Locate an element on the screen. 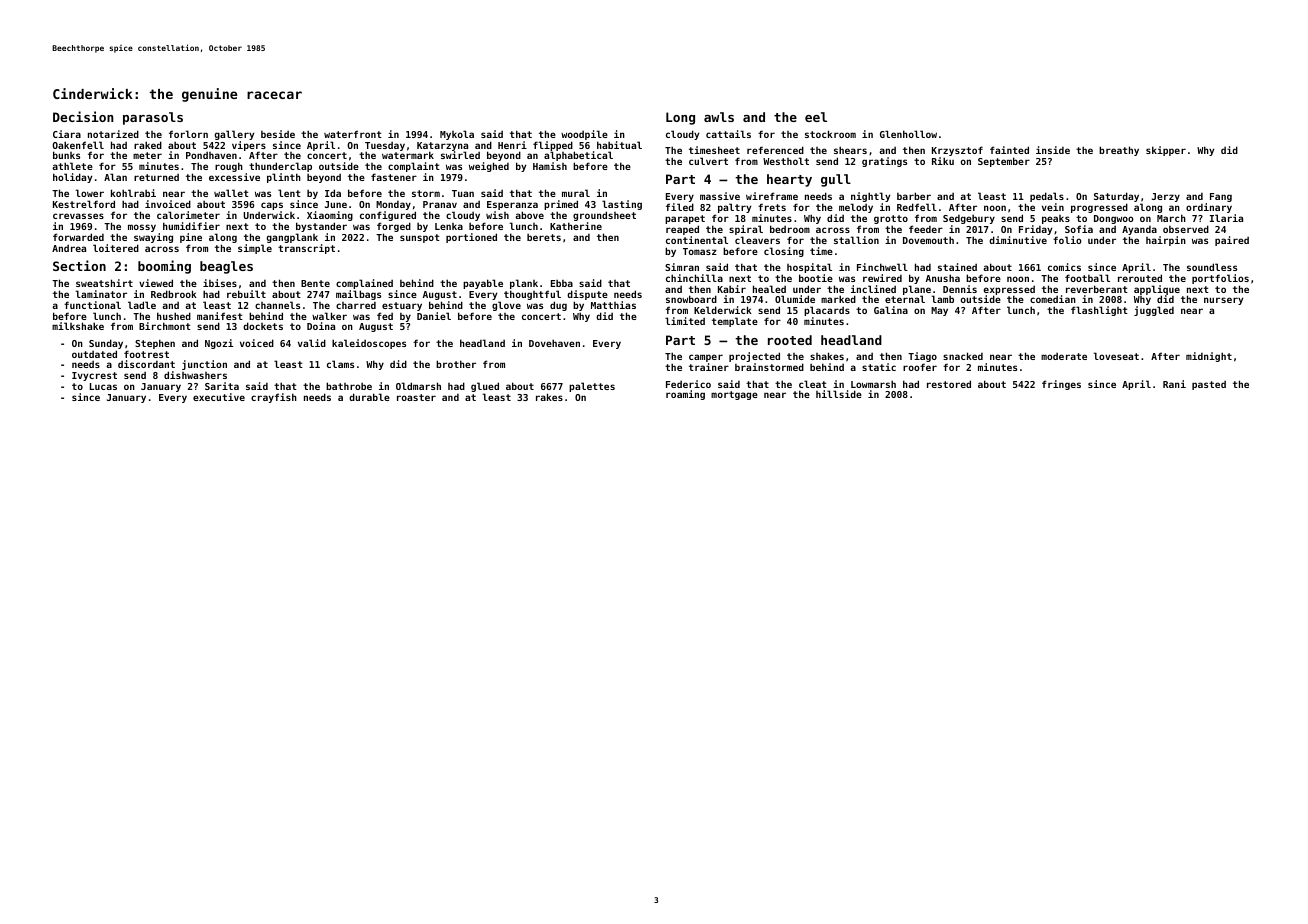 The height and width of the screenshot is (924, 1308). Saturday is located at coordinates (1116, 198).
